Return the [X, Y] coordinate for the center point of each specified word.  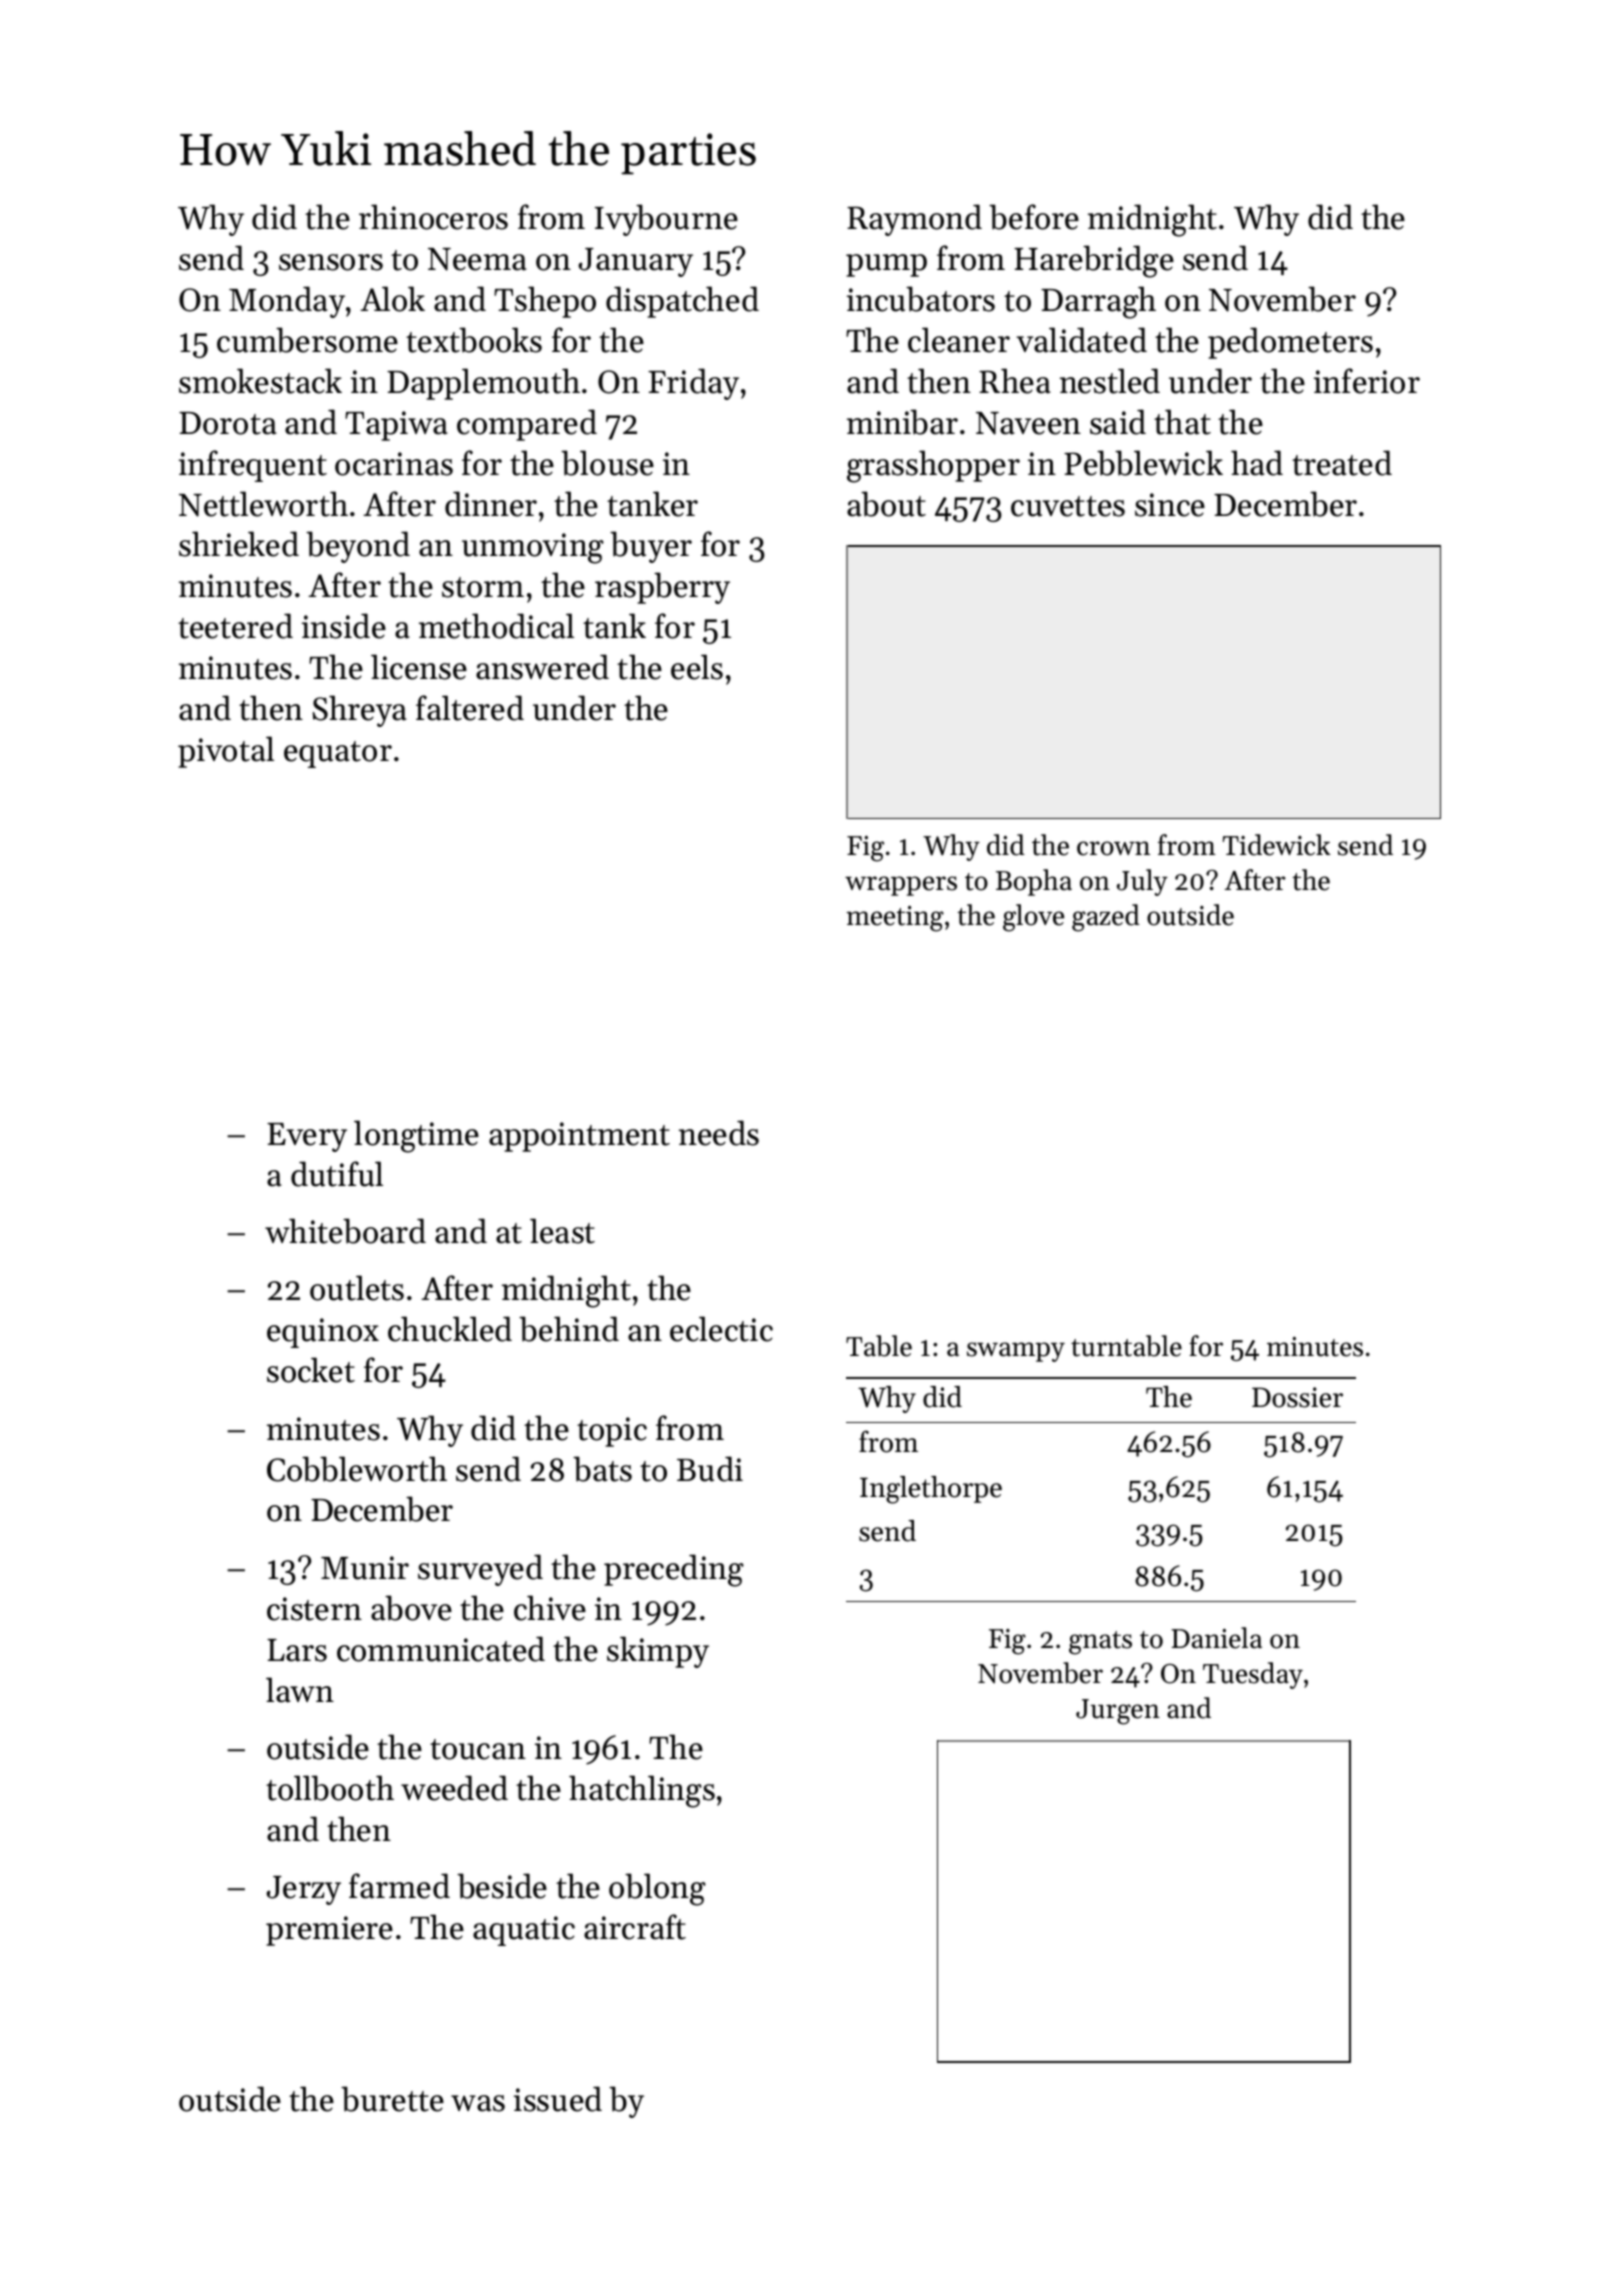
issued [558, 2099]
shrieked [239, 544]
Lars [297, 1650]
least [562, 1231]
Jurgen [1118, 1712]
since [1170, 505]
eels [697, 667]
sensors [331, 262]
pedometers [1290, 343]
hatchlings [642, 1791]
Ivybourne [666, 220]
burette [392, 2099]
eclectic [721, 1329]
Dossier [1297, 1397]
